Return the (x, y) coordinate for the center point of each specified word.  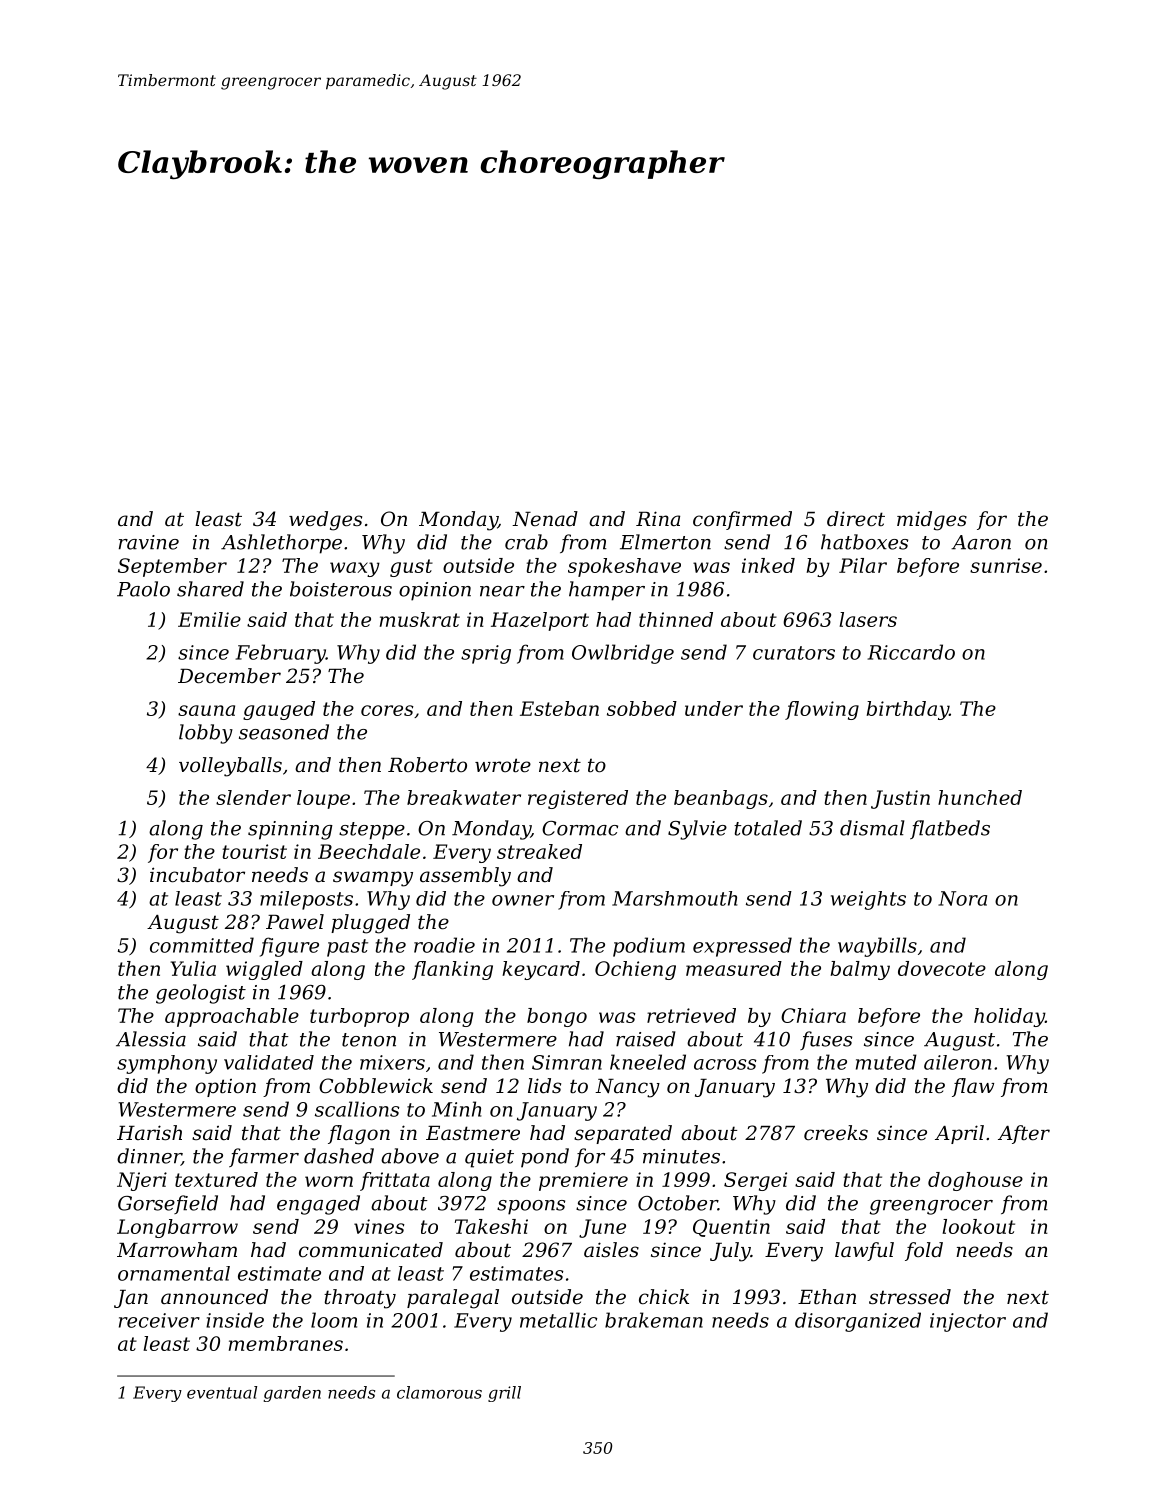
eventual (222, 1392)
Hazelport (540, 621)
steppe (372, 831)
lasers (868, 619)
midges (932, 521)
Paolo (143, 589)
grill (504, 1394)
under (714, 708)
